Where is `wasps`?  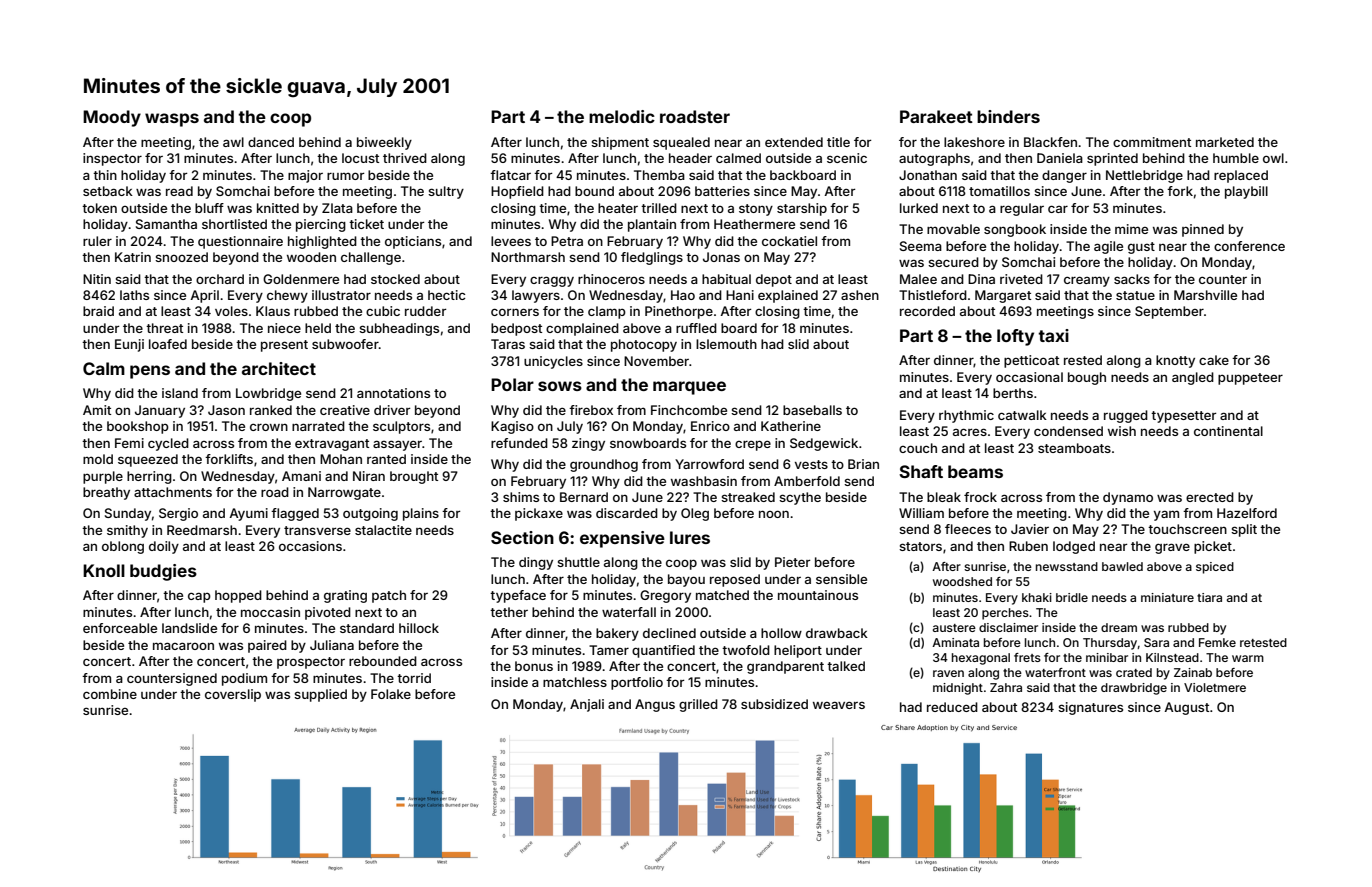
wasps is located at coordinates (172, 120).
